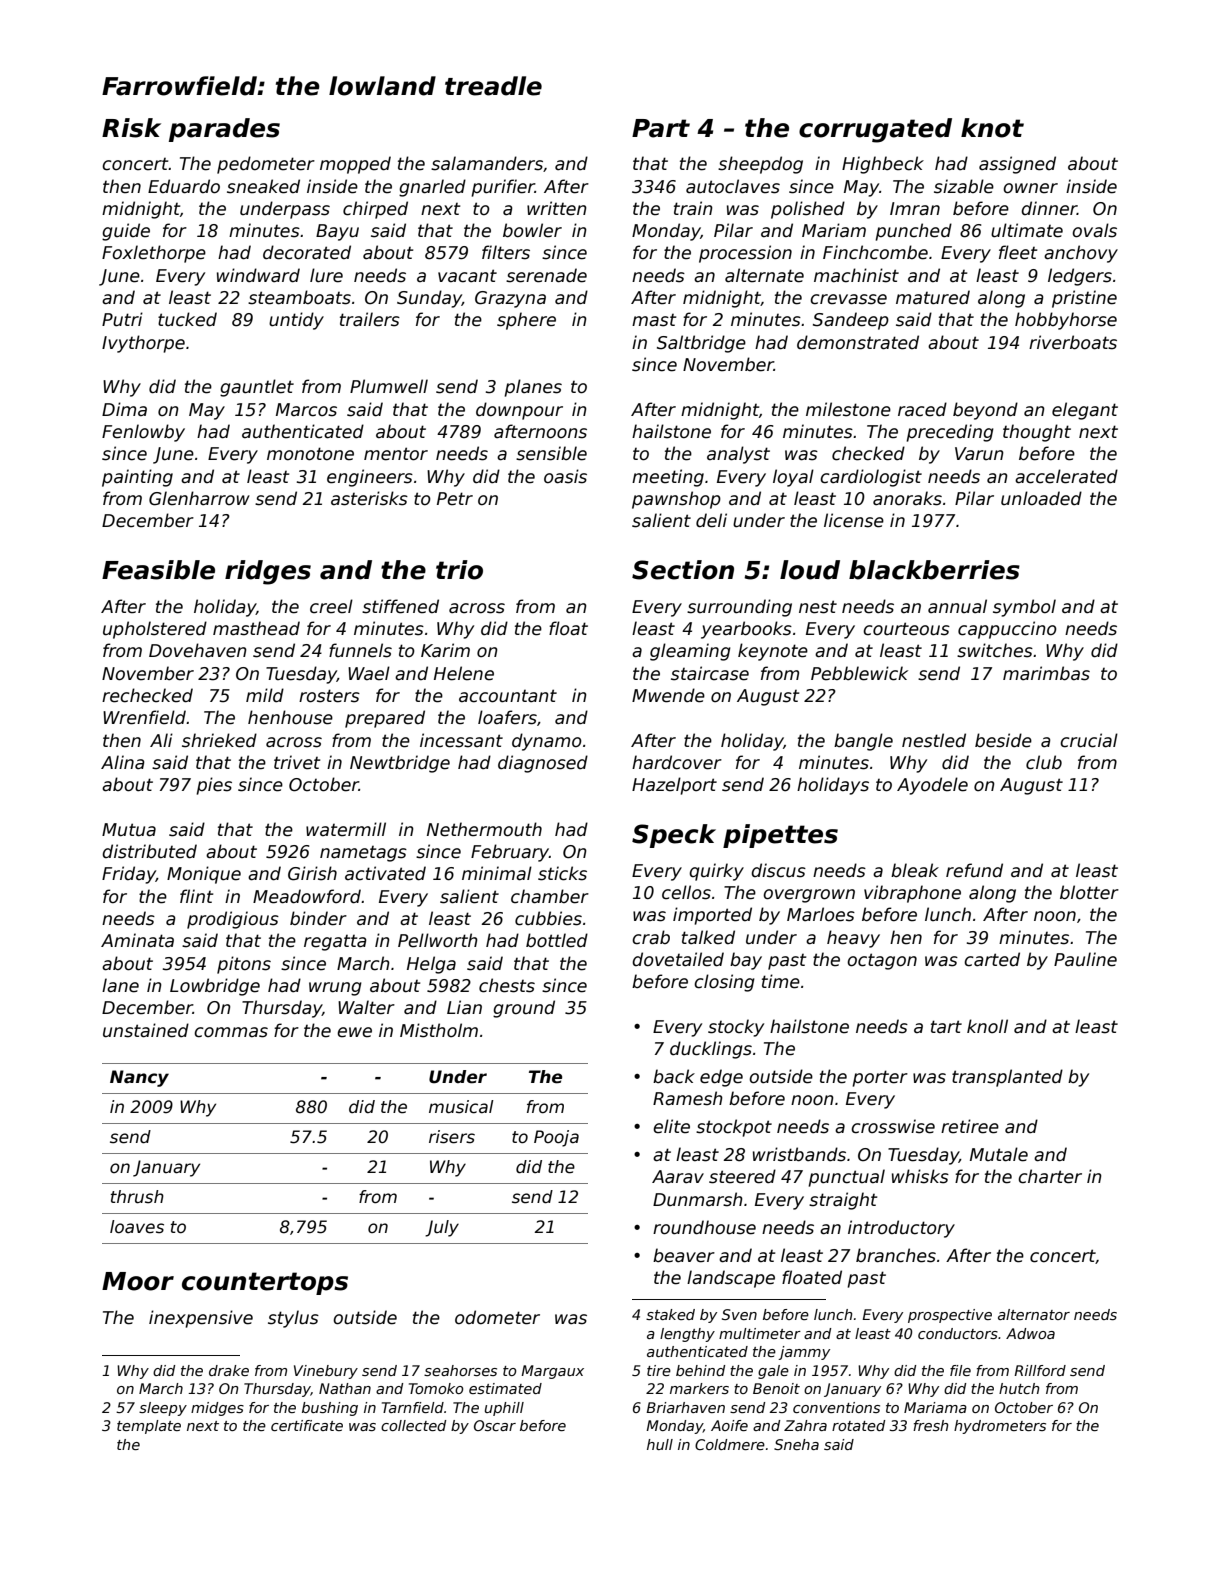  What do you see at coordinates (934, 570) in the screenshot?
I see `blackberries` at bounding box center [934, 570].
